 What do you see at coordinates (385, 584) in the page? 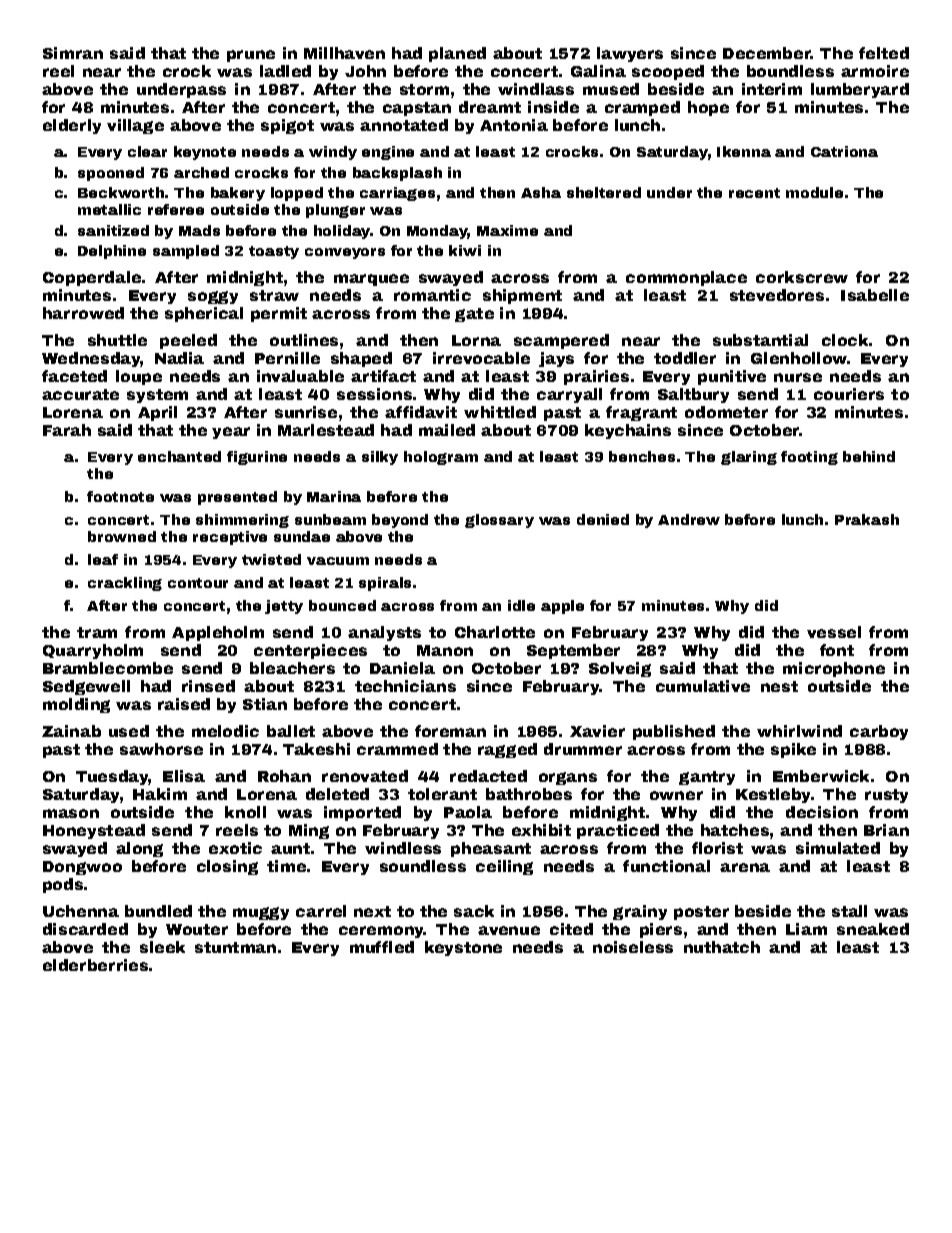
I see `spirals` at bounding box center [385, 584].
